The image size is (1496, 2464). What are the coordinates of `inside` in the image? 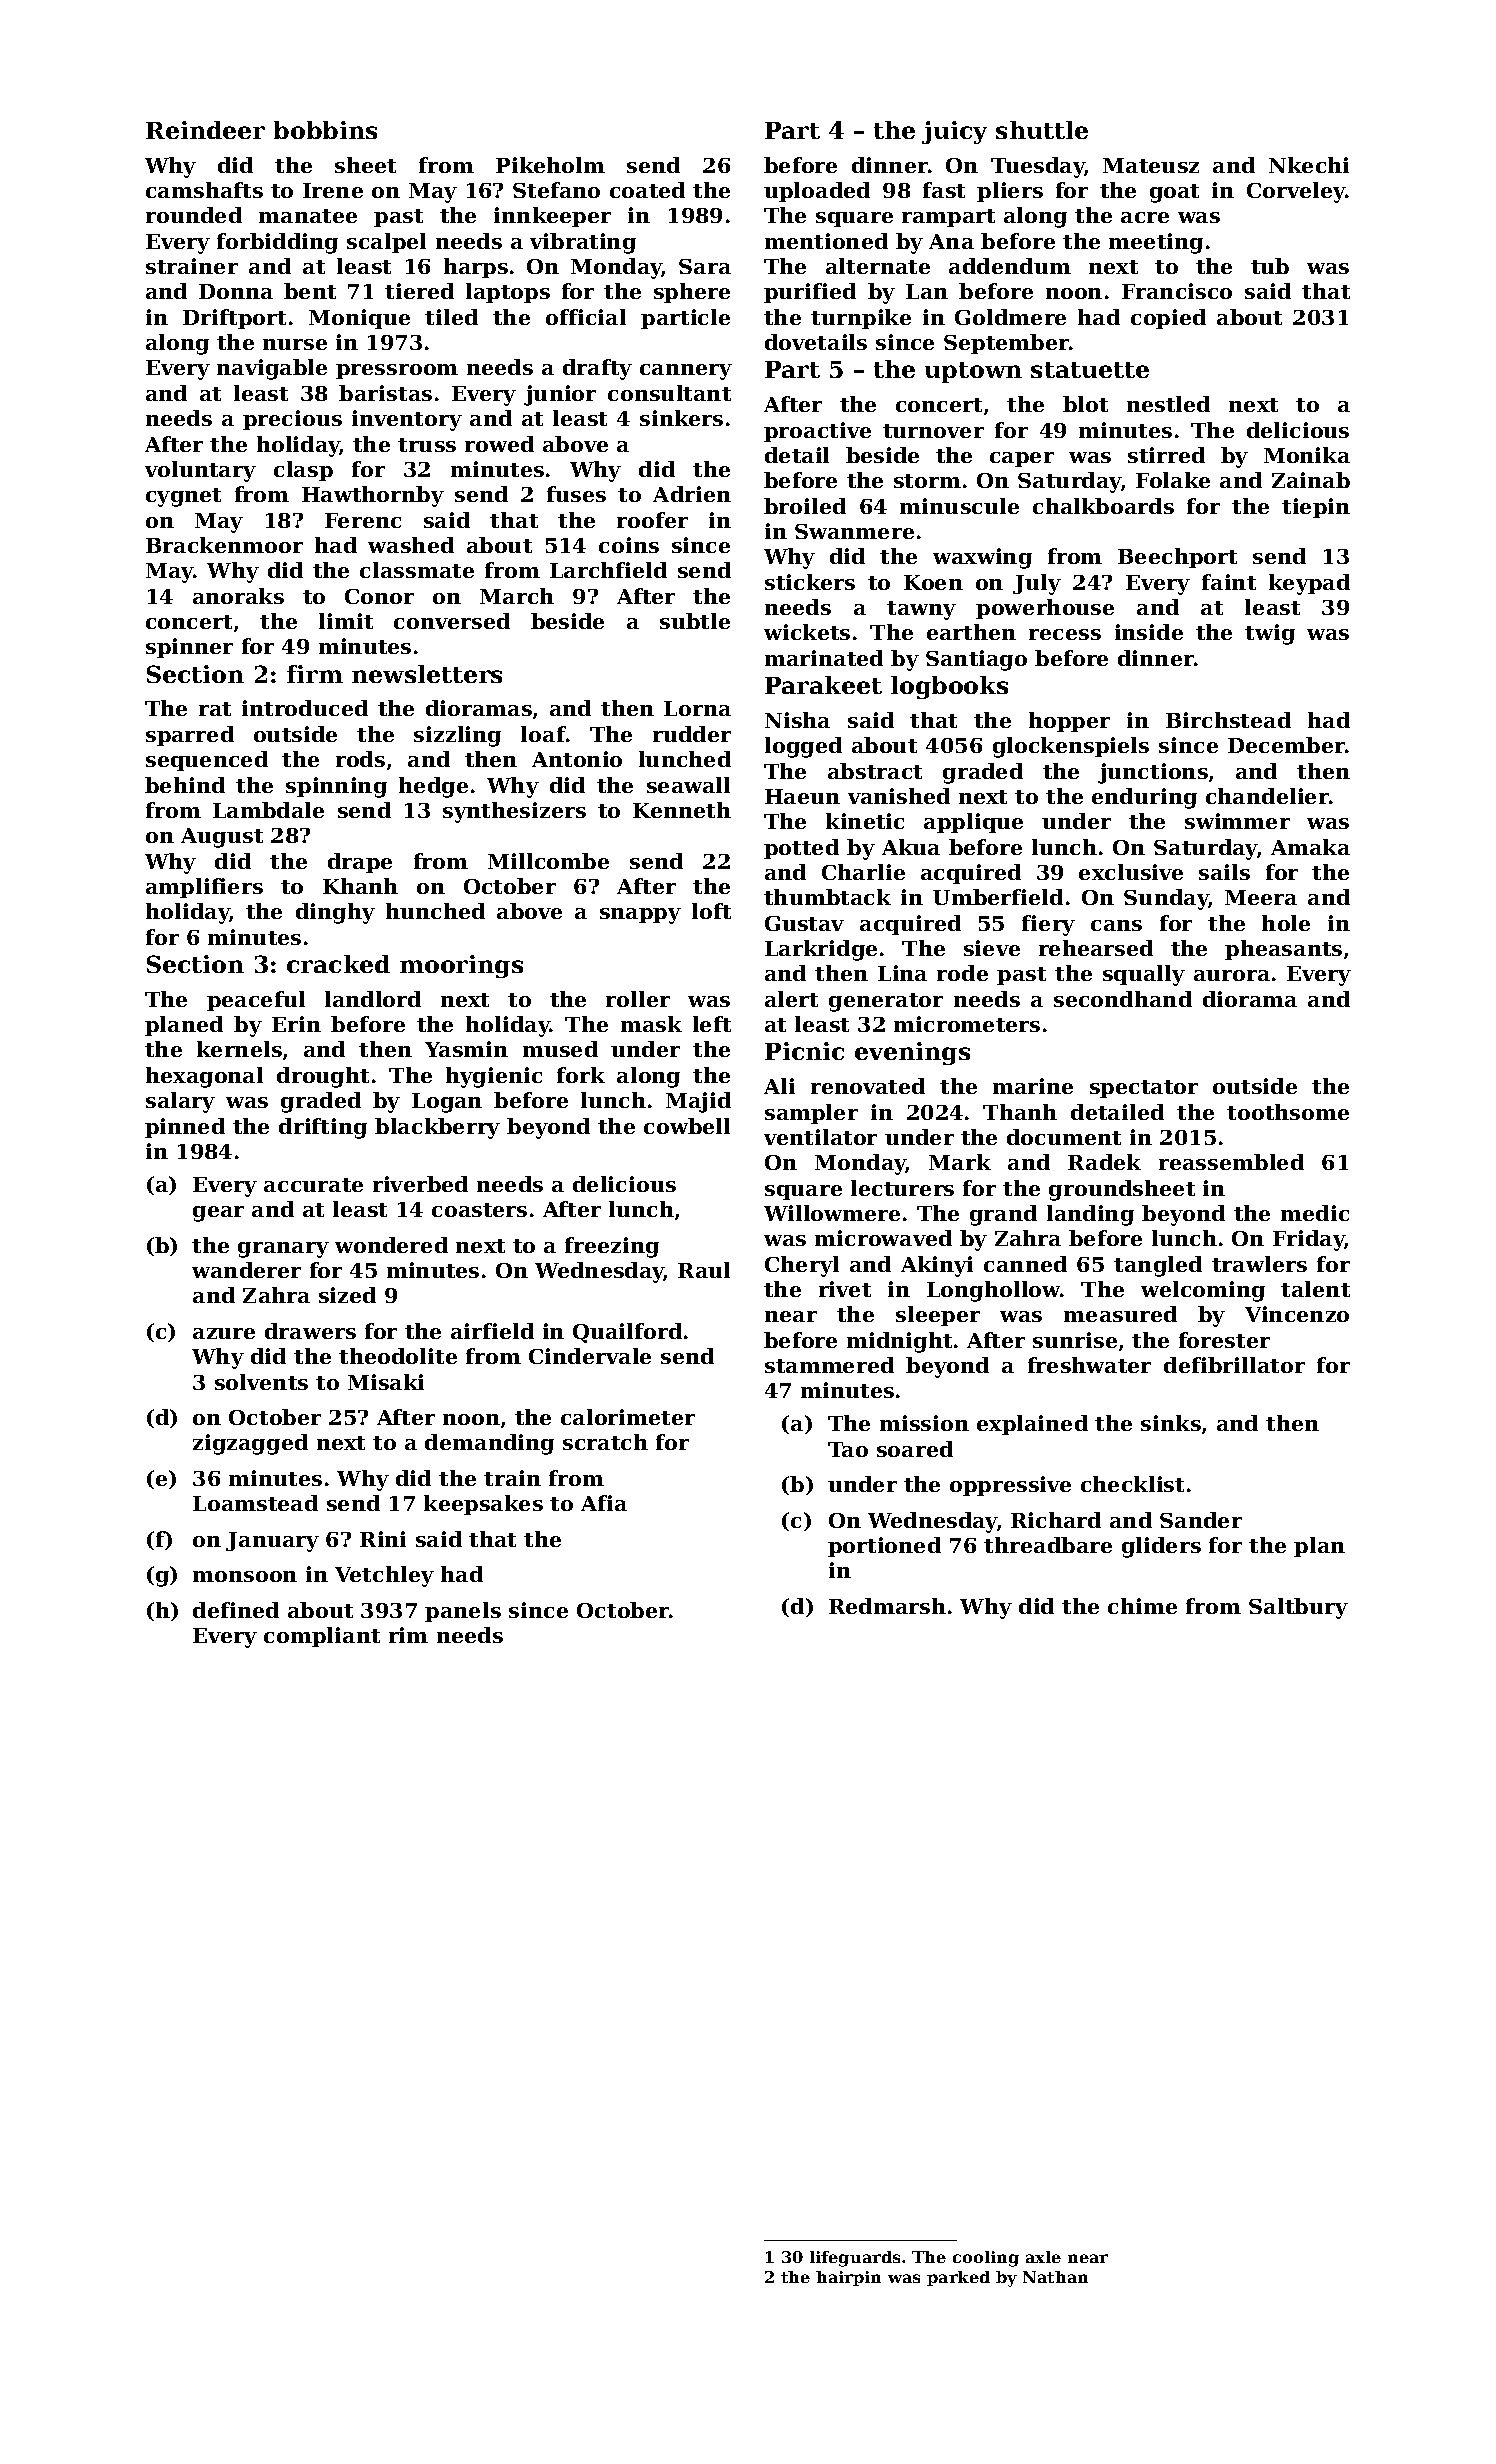 It's located at (1149, 632).
